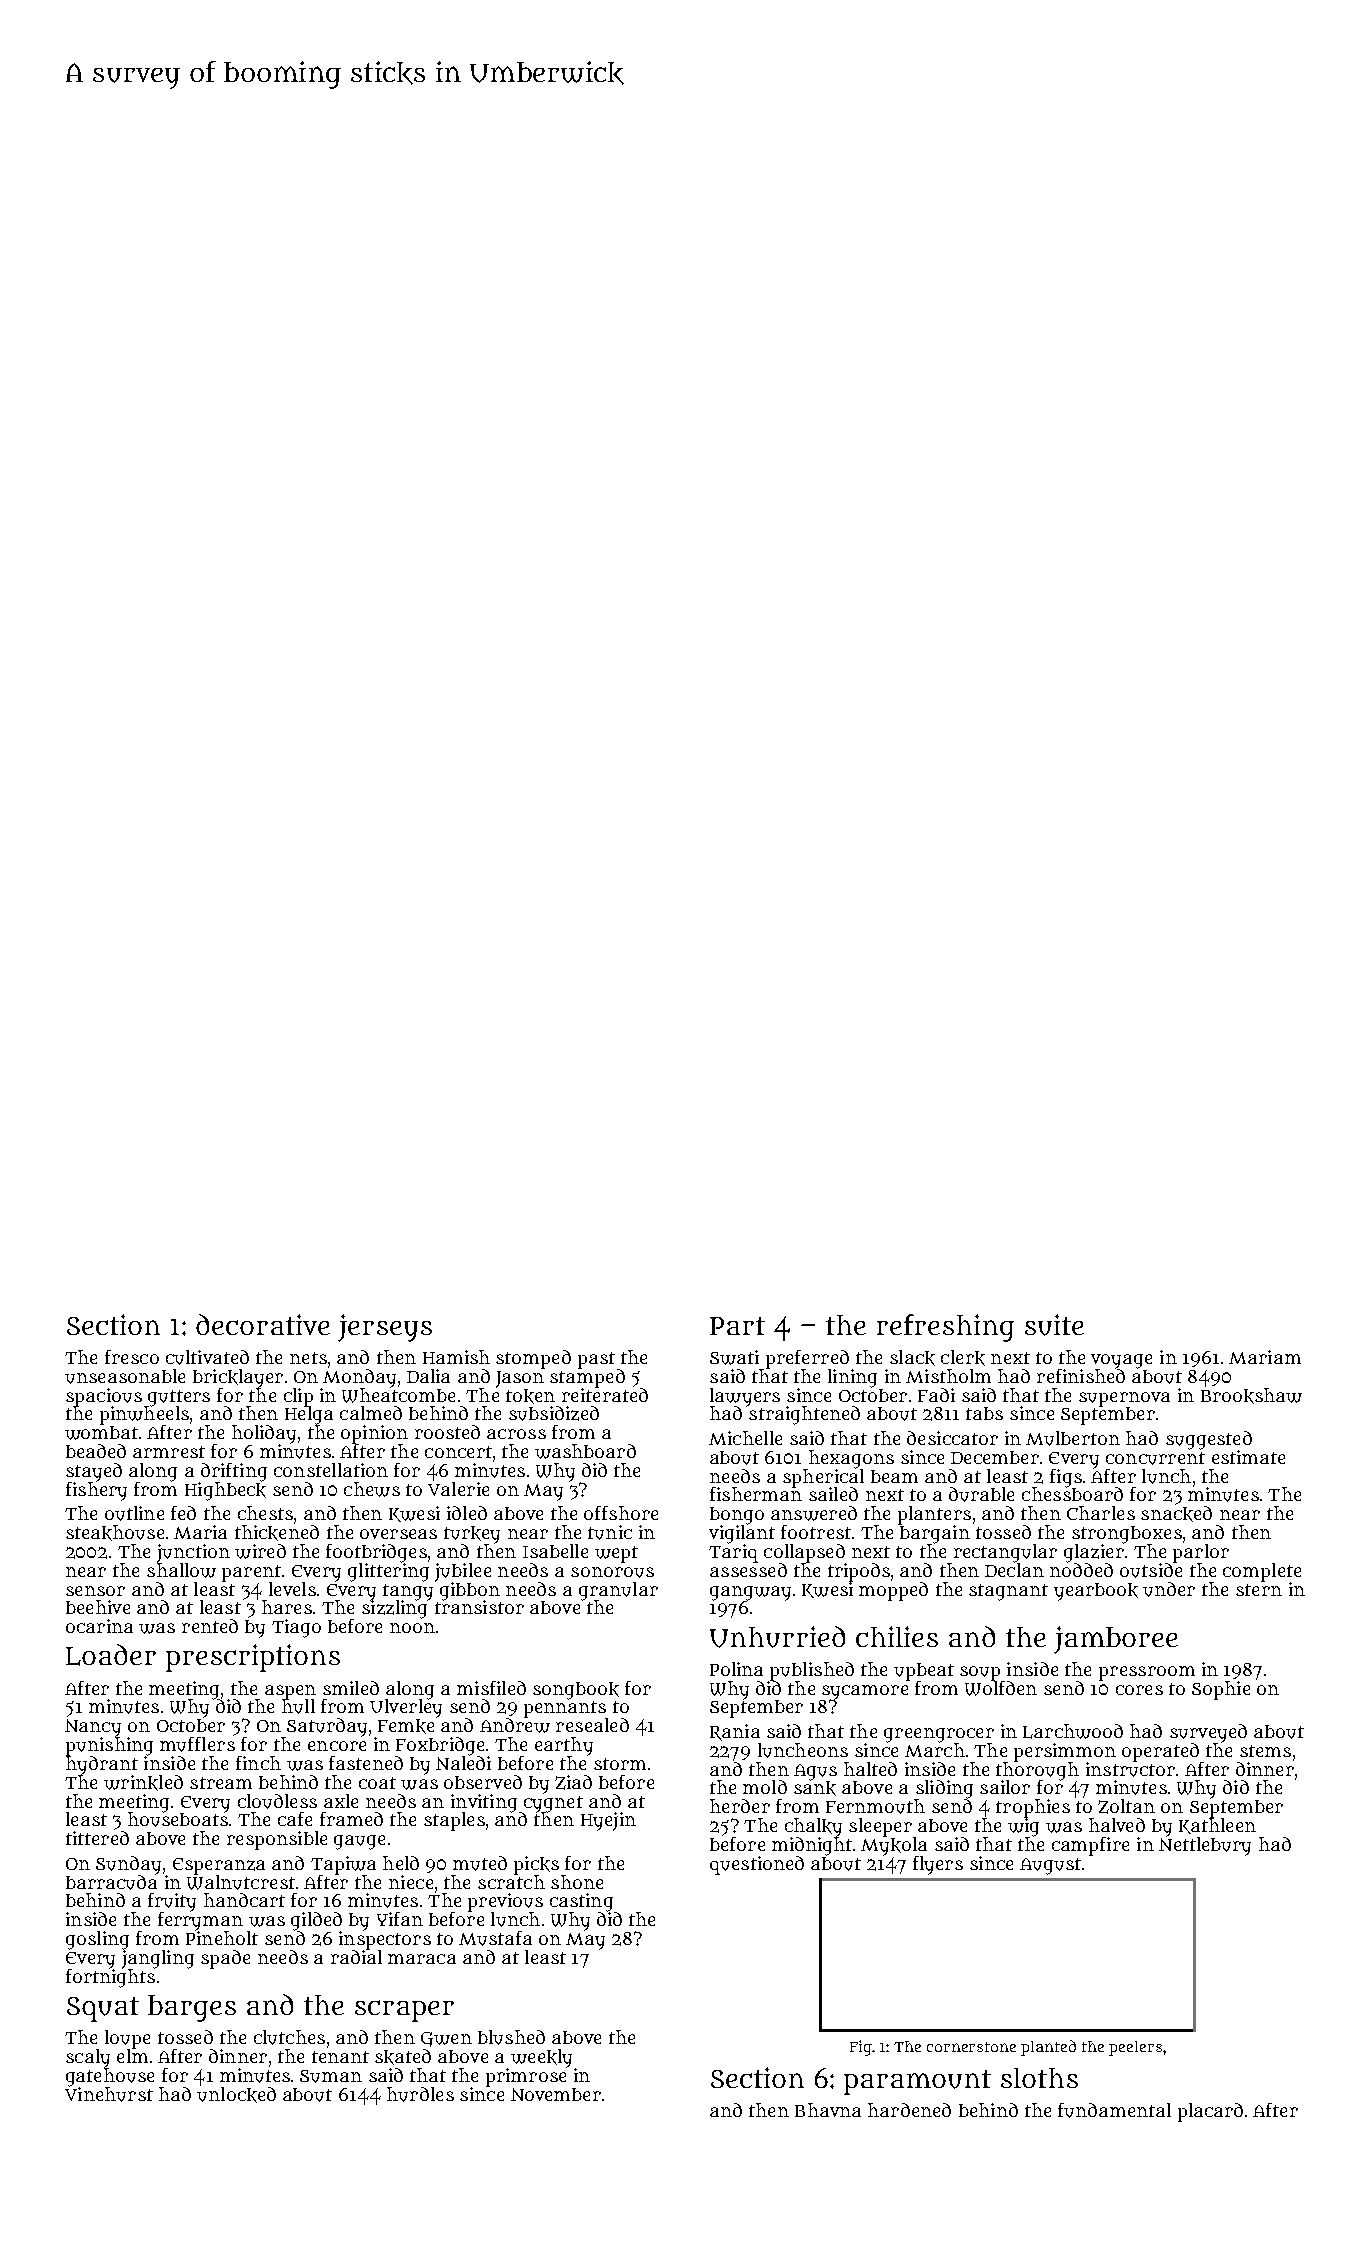 The width and height of the image is (1371, 2257). What do you see at coordinates (1005, 1553) in the image?
I see `rectangular` at bounding box center [1005, 1553].
